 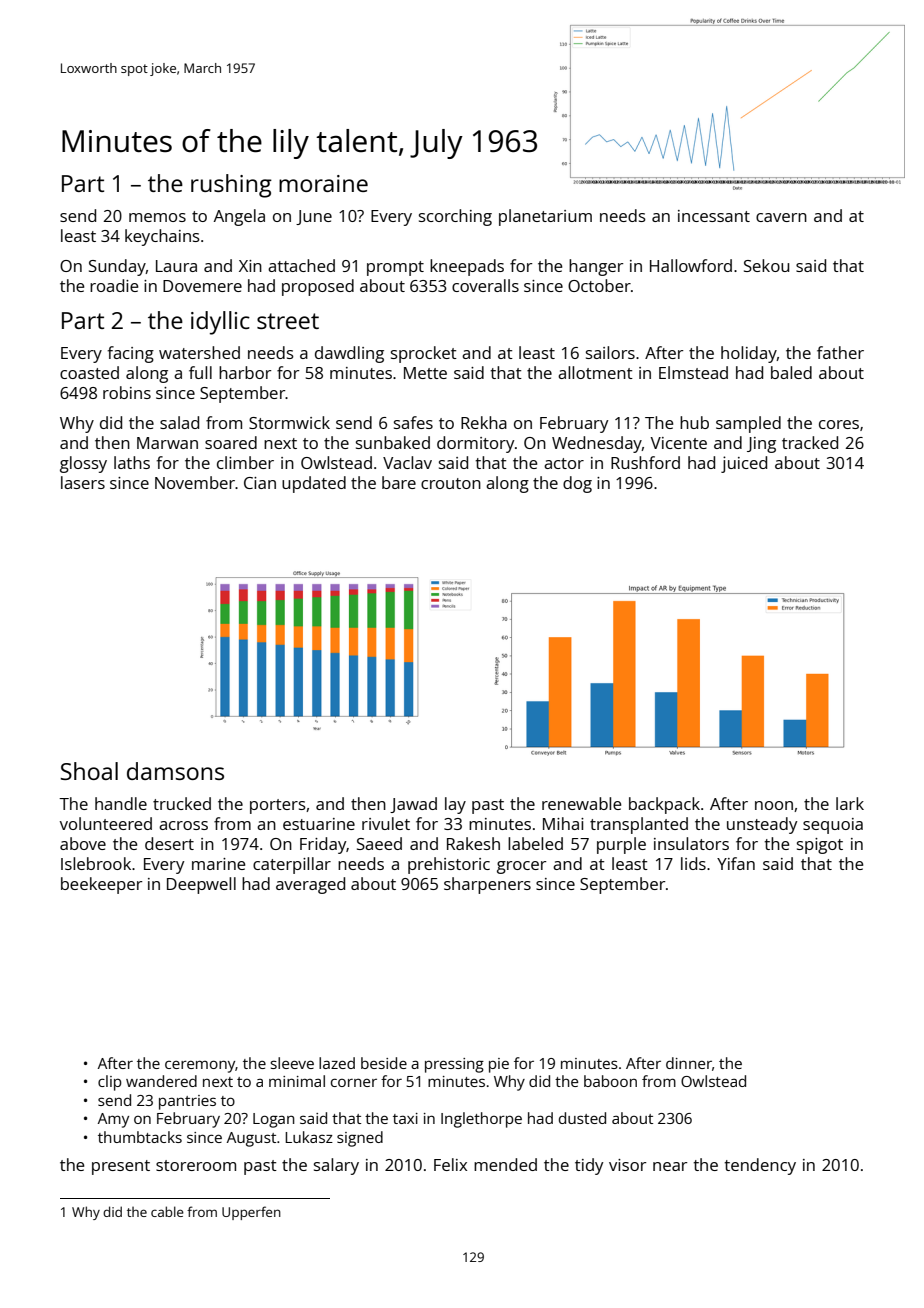 What do you see at coordinates (424, 354) in the screenshot?
I see `sprocket` at bounding box center [424, 354].
